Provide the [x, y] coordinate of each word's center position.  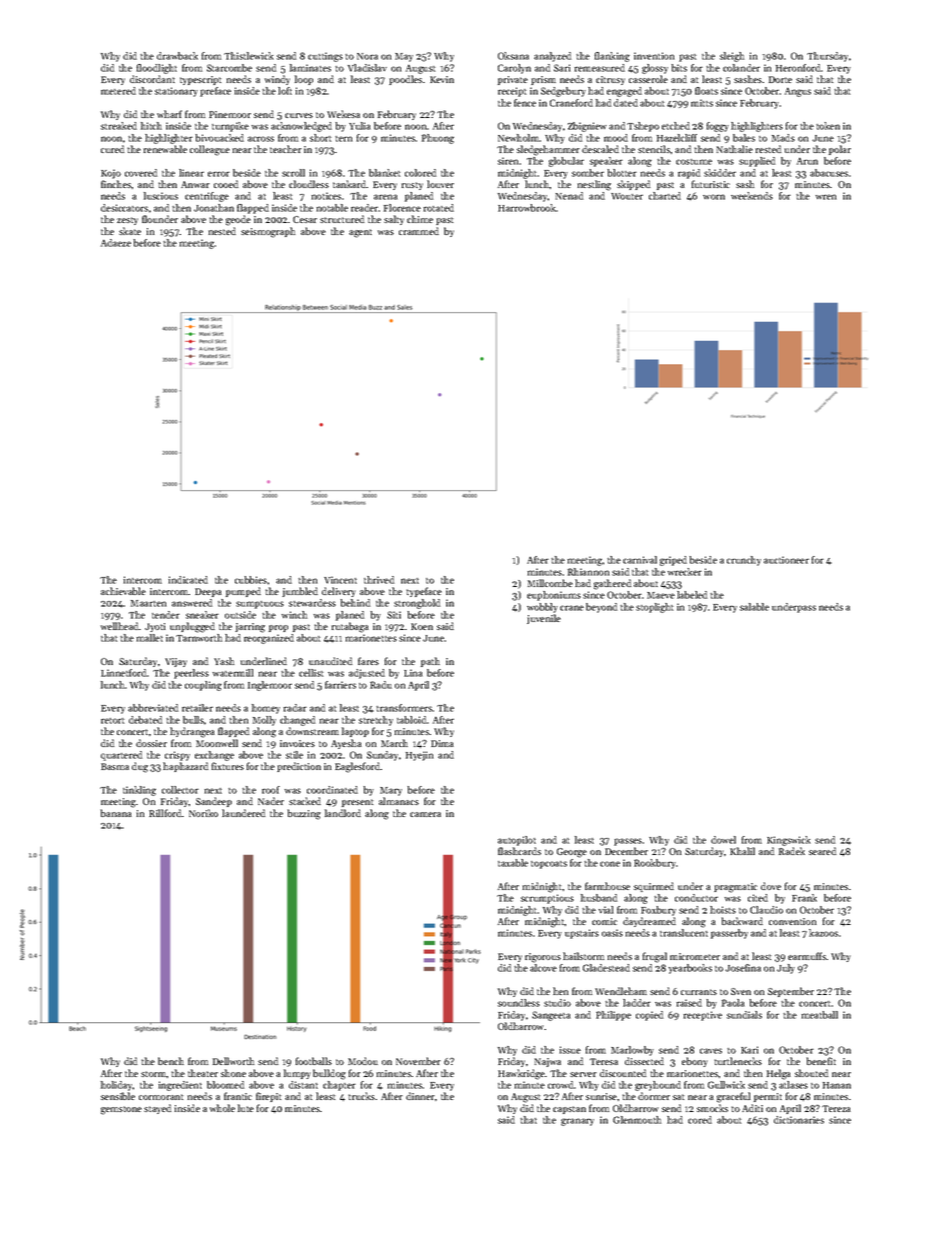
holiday [117, 1086]
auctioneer [786, 560]
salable [754, 607]
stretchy [376, 721]
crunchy [744, 561]
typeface [424, 592]
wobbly [542, 608]
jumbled [300, 592]
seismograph [268, 232]
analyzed [552, 57]
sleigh [732, 57]
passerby [729, 934]
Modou [363, 1061]
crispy [177, 756]
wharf [169, 114]
